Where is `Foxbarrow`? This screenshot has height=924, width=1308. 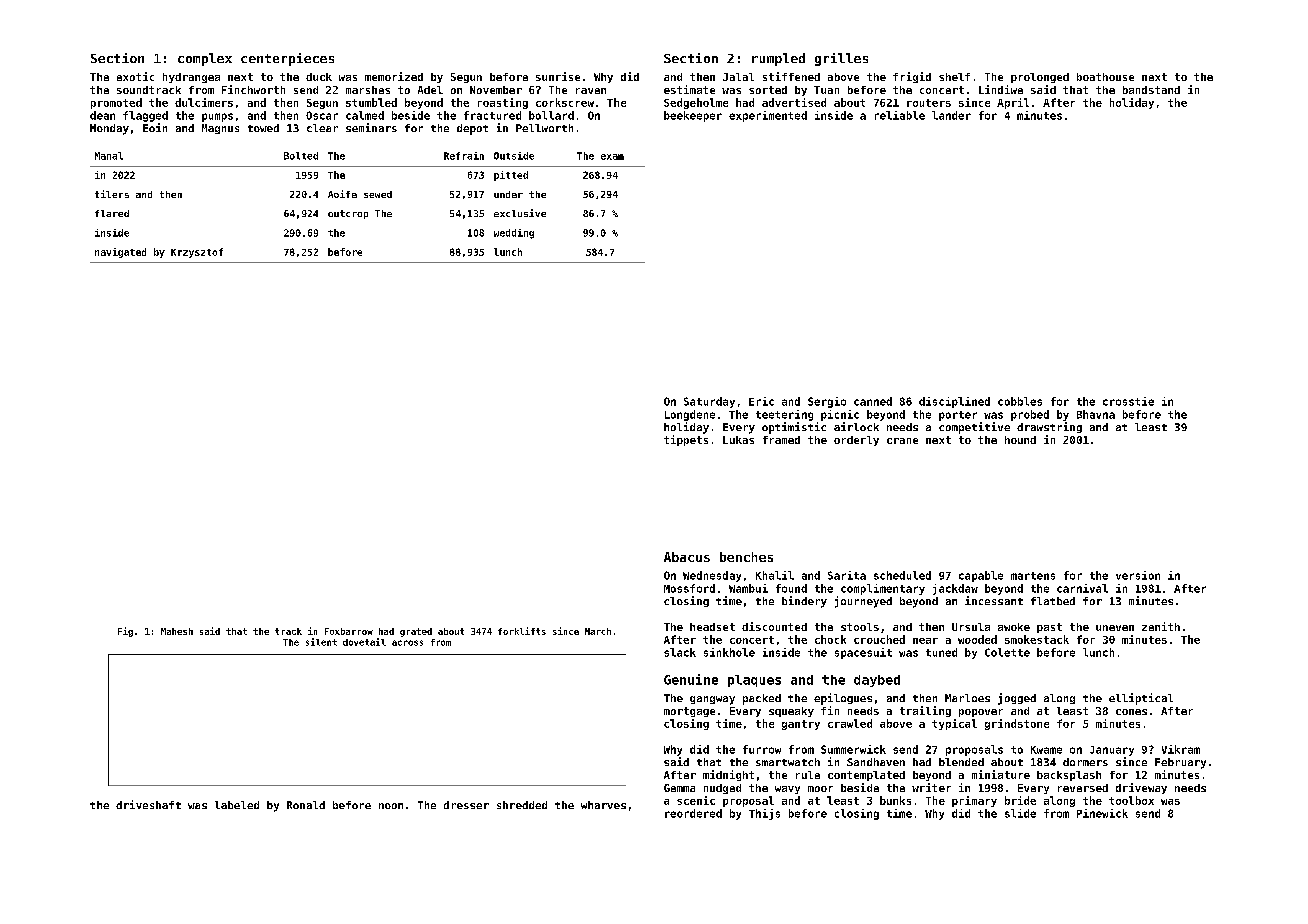
Foxbarrow is located at coordinates (349, 631).
